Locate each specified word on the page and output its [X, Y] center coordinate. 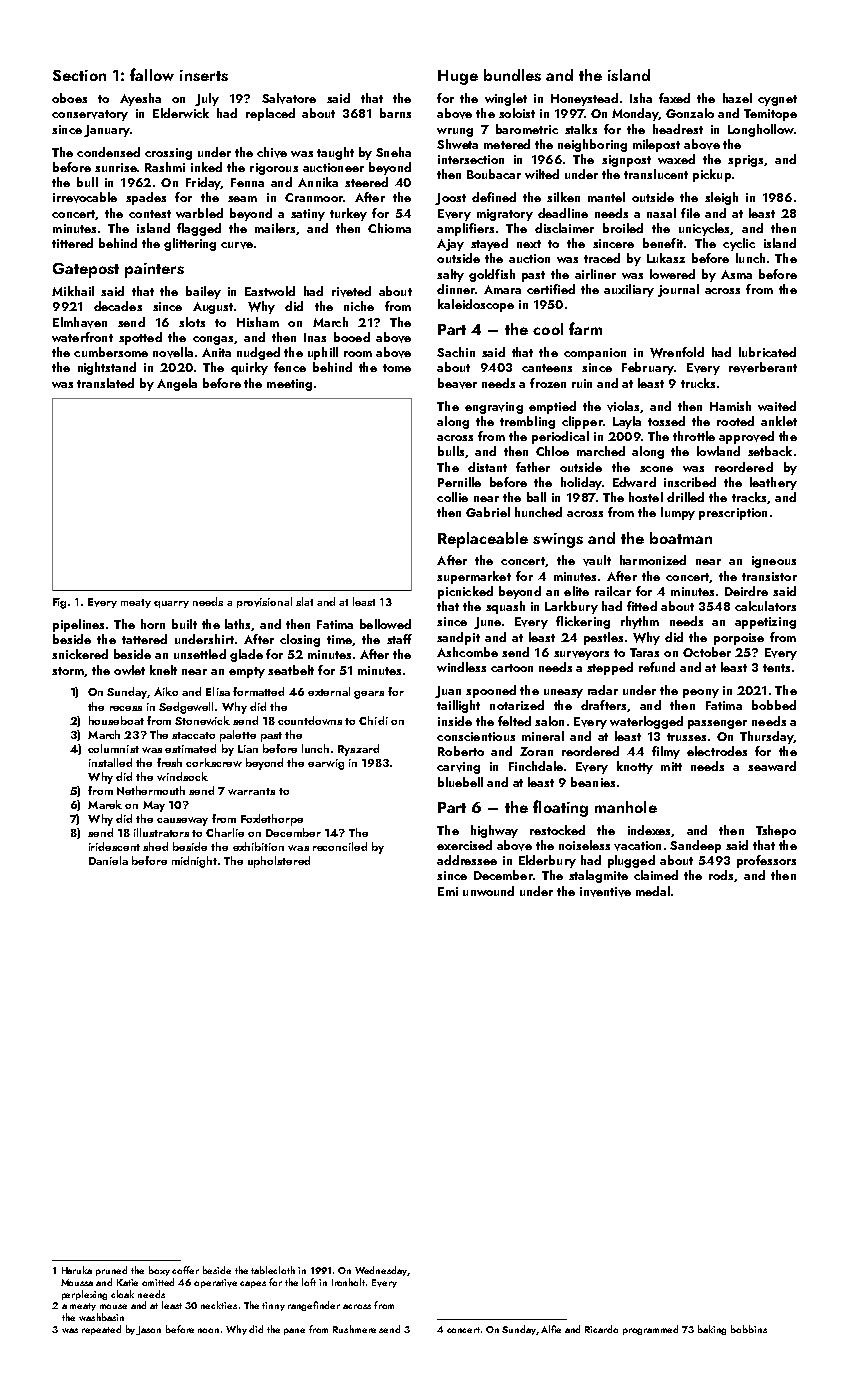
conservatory [90, 115]
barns [395, 113]
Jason [148, 1330]
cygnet [777, 100]
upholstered [279, 862]
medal [653, 891]
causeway [182, 821]
